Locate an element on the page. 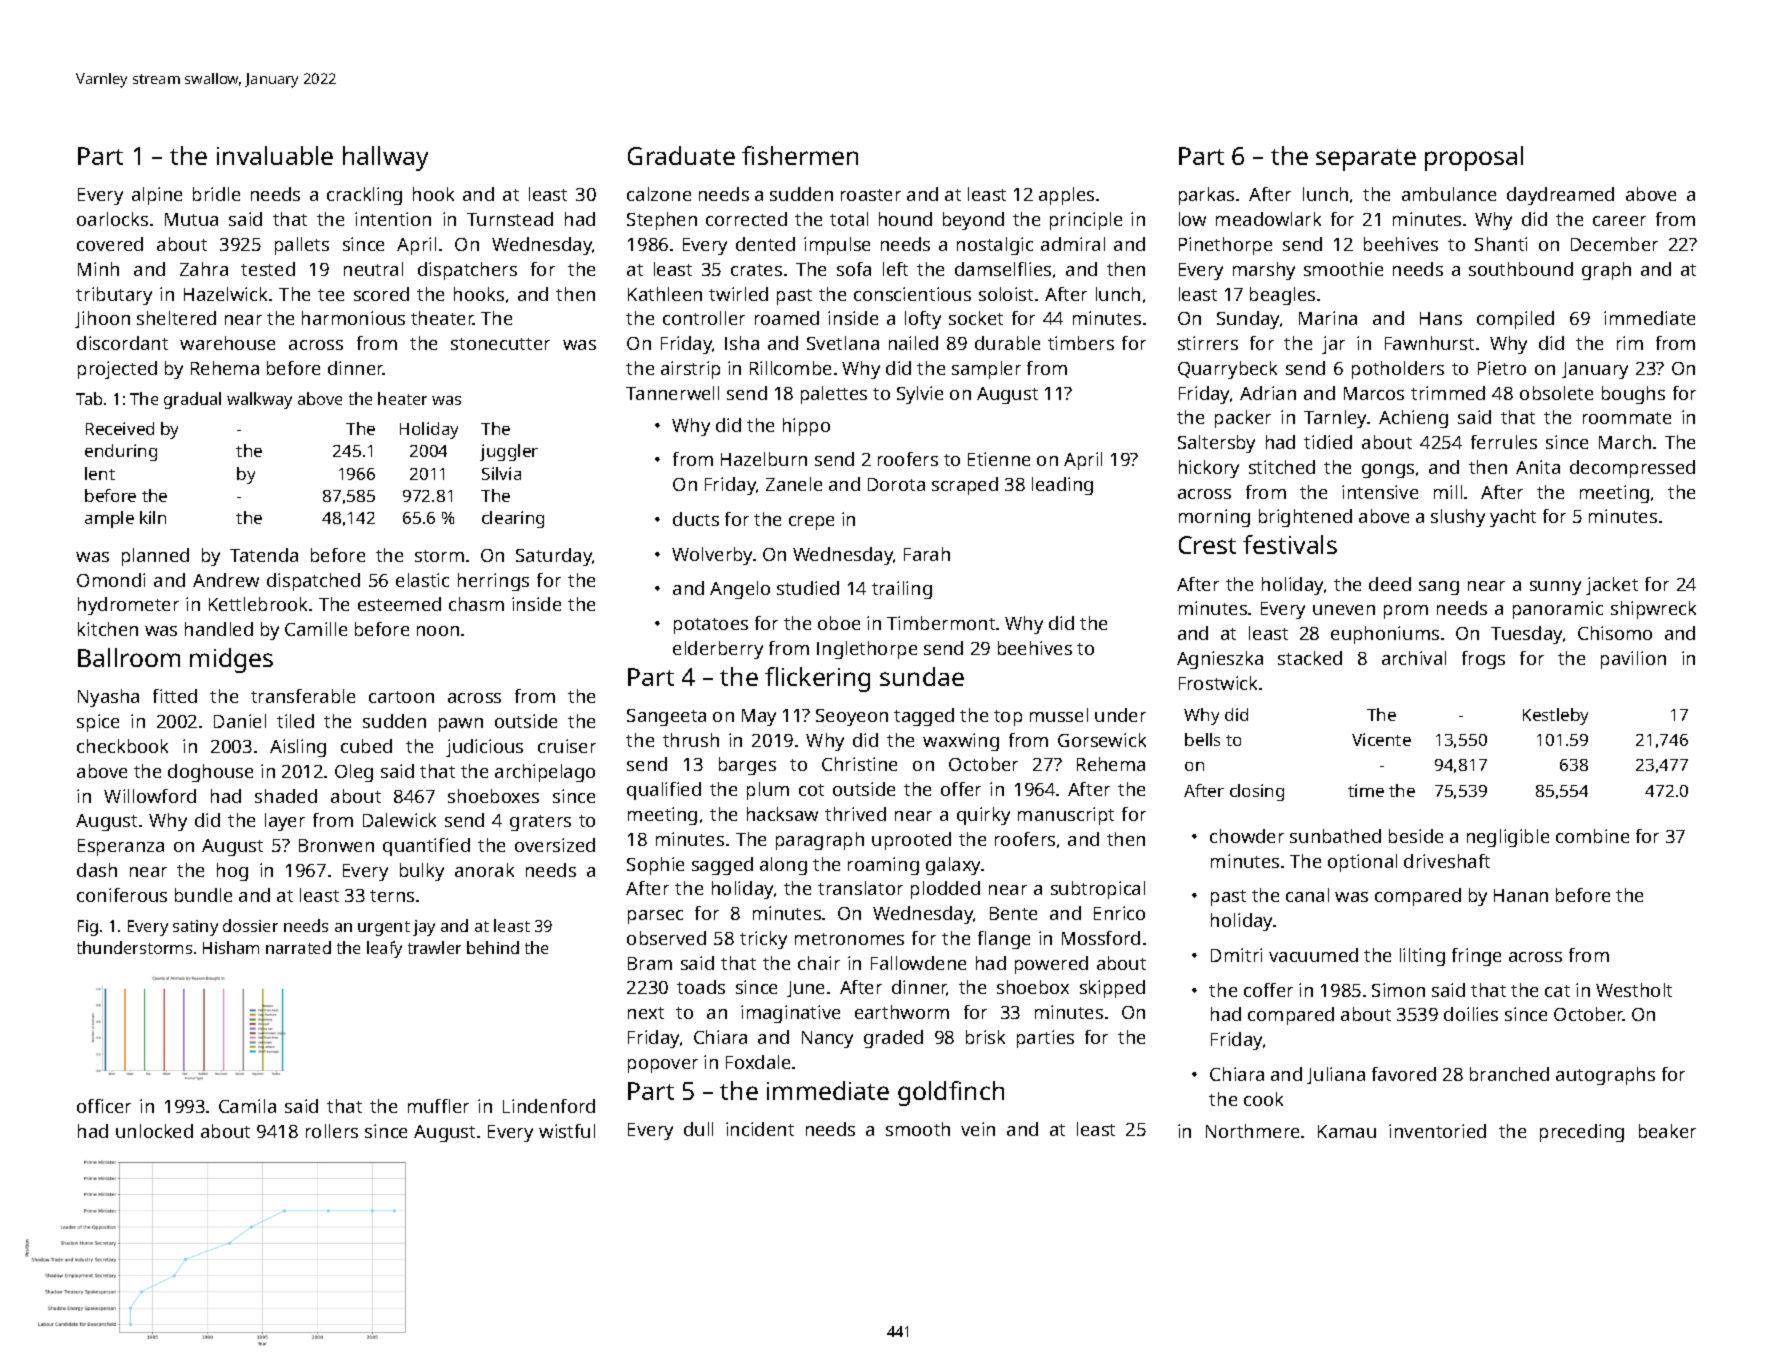  muffler is located at coordinates (438, 1106).
